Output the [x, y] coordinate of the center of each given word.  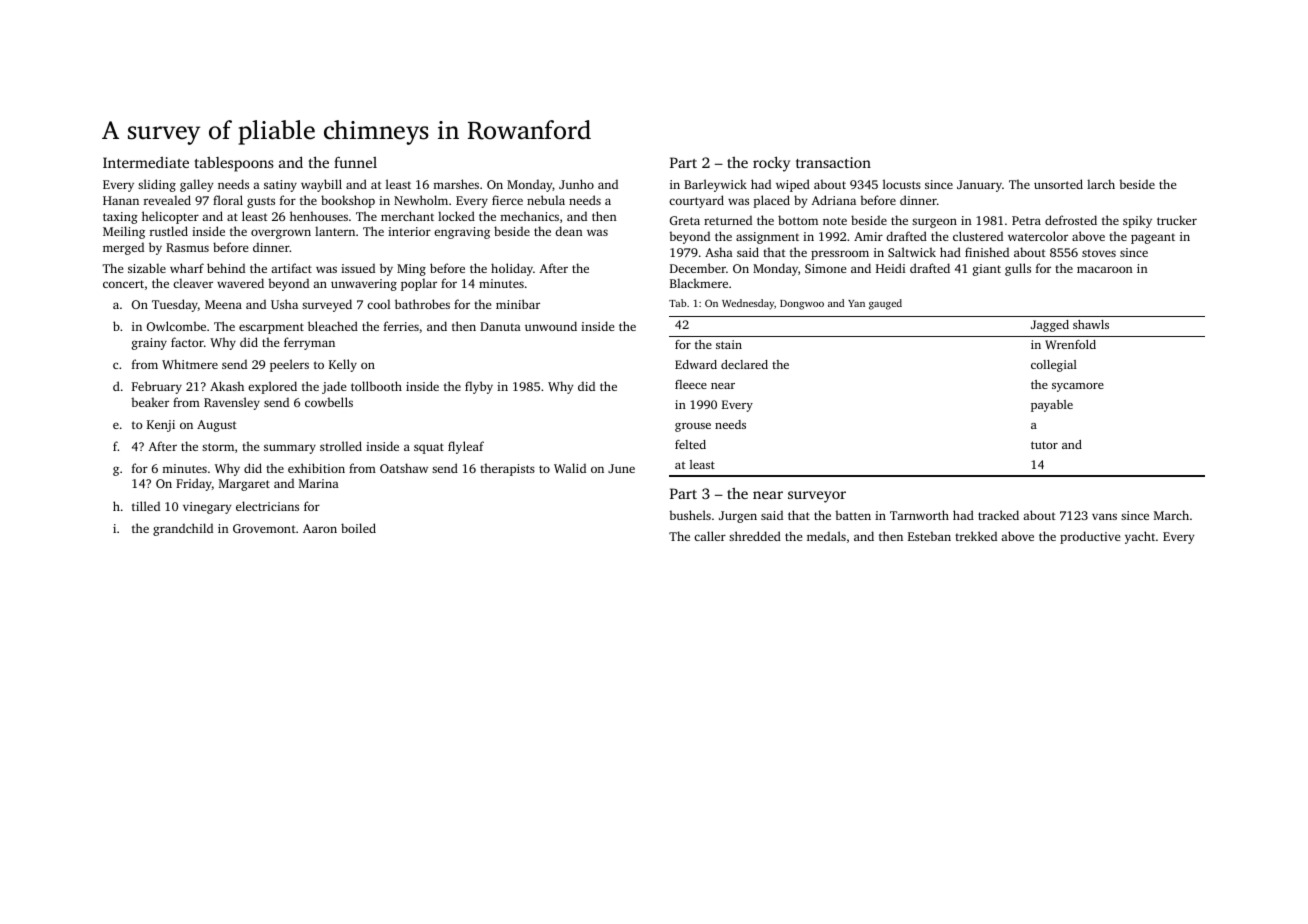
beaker [150, 402]
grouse [693, 427]
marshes [456, 184]
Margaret [244, 485]
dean [569, 231]
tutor [1044, 445]
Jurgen [738, 517]
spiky [1137, 221]
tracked [998, 515]
